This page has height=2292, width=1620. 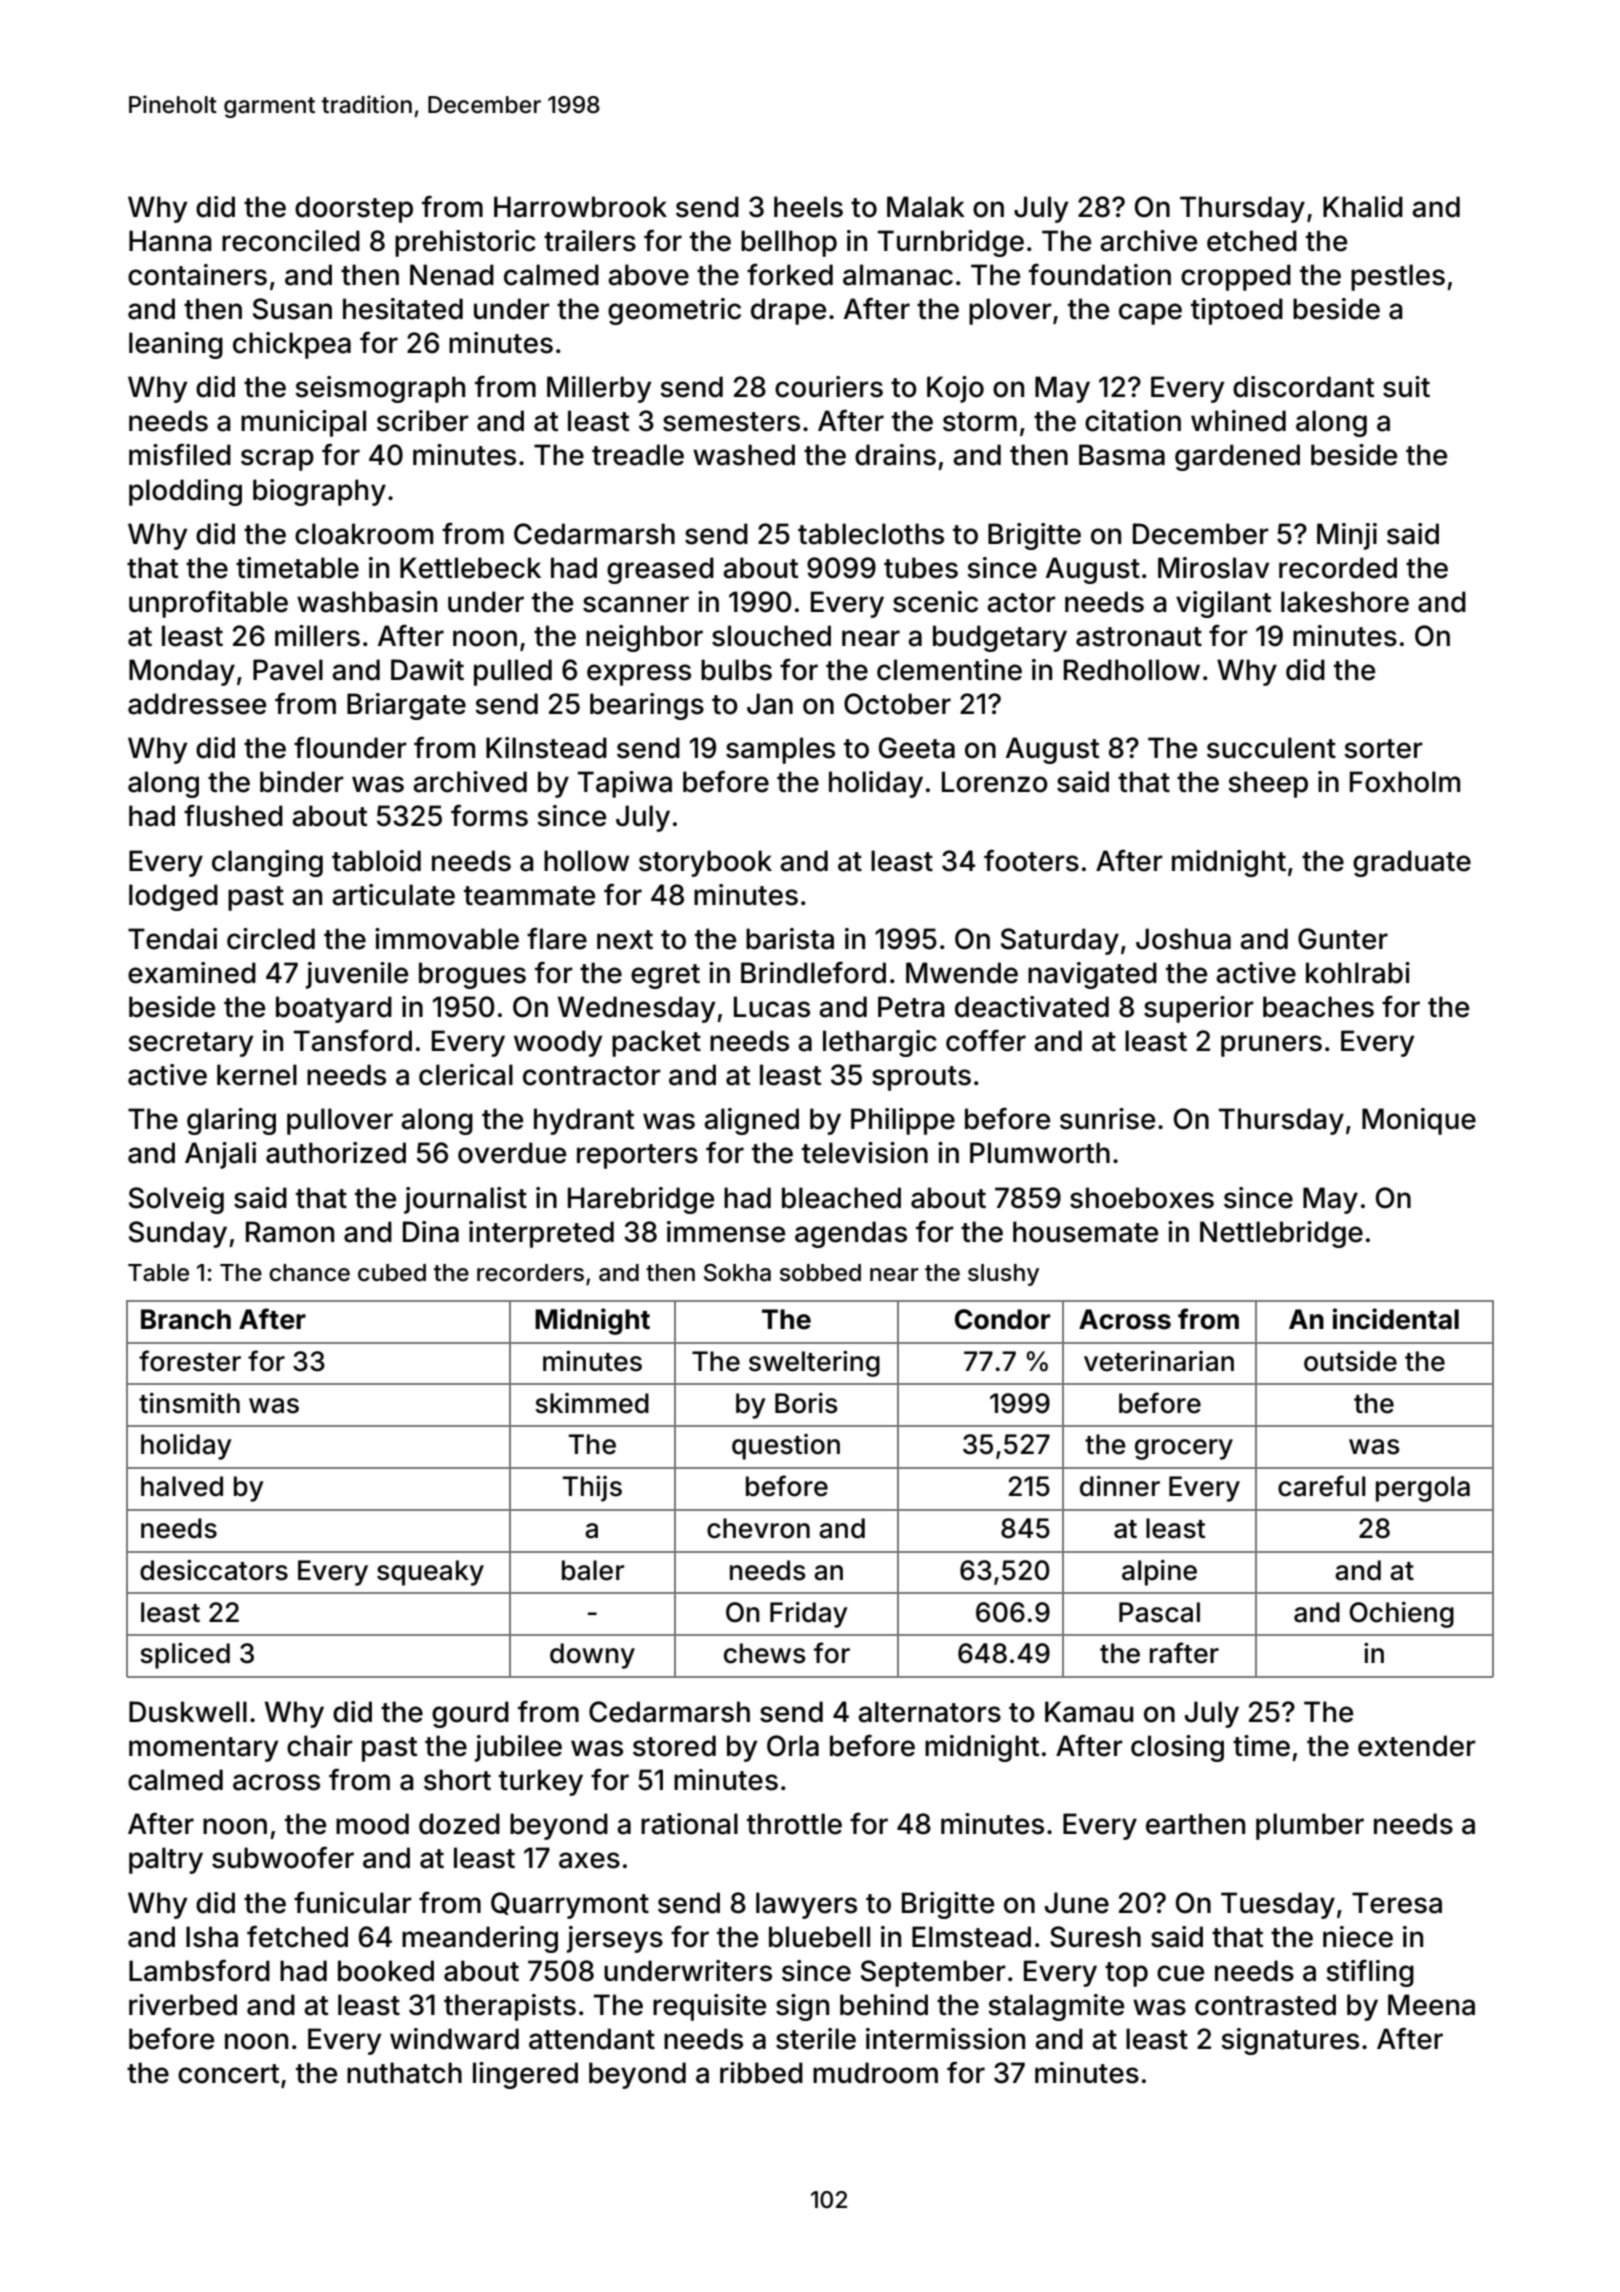 I want to click on pestles, so click(x=1398, y=277).
